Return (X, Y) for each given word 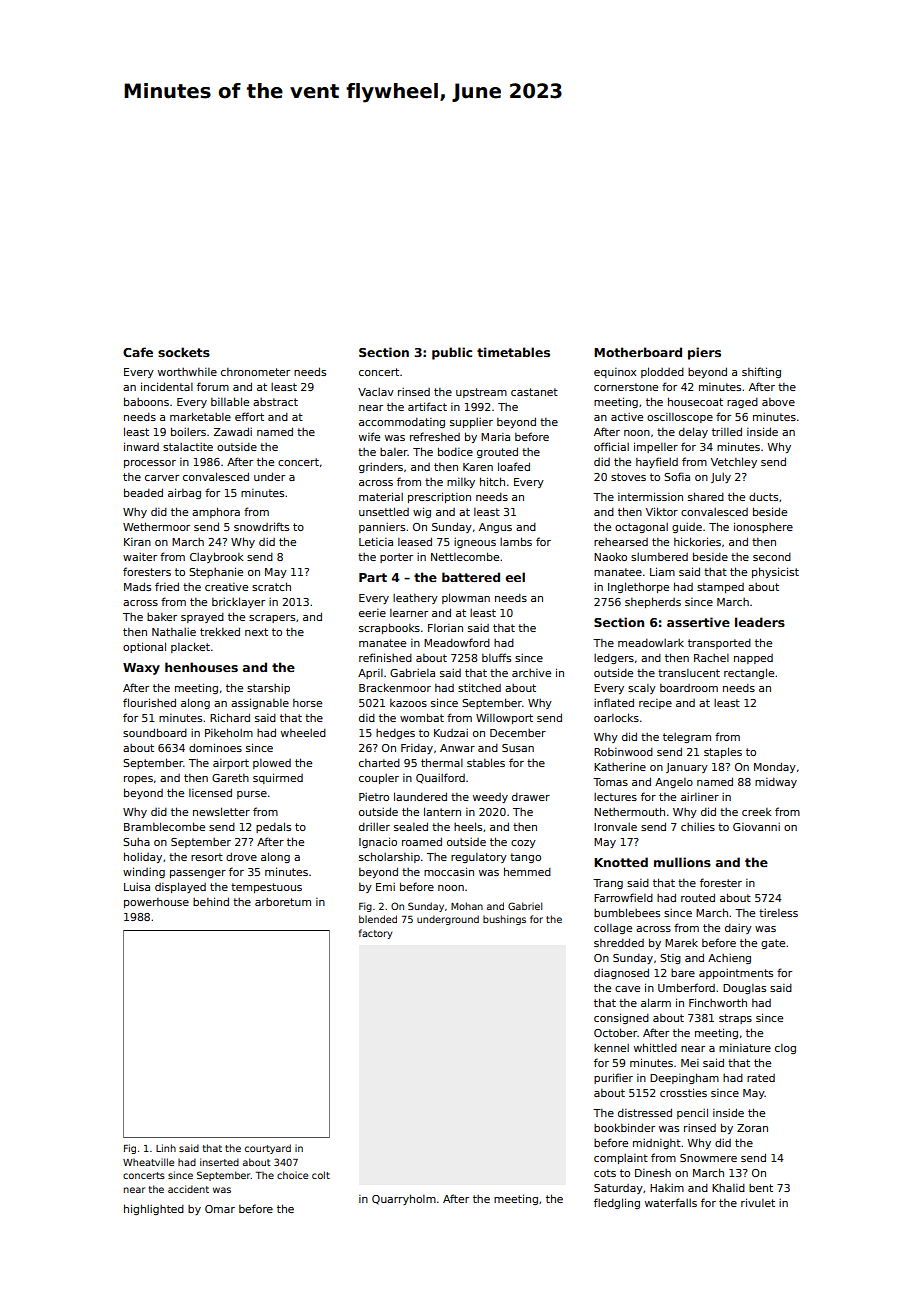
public (452, 353)
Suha (136, 842)
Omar (220, 1209)
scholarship (389, 857)
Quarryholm (404, 1199)
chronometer (255, 372)
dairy (738, 929)
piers (704, 353)
